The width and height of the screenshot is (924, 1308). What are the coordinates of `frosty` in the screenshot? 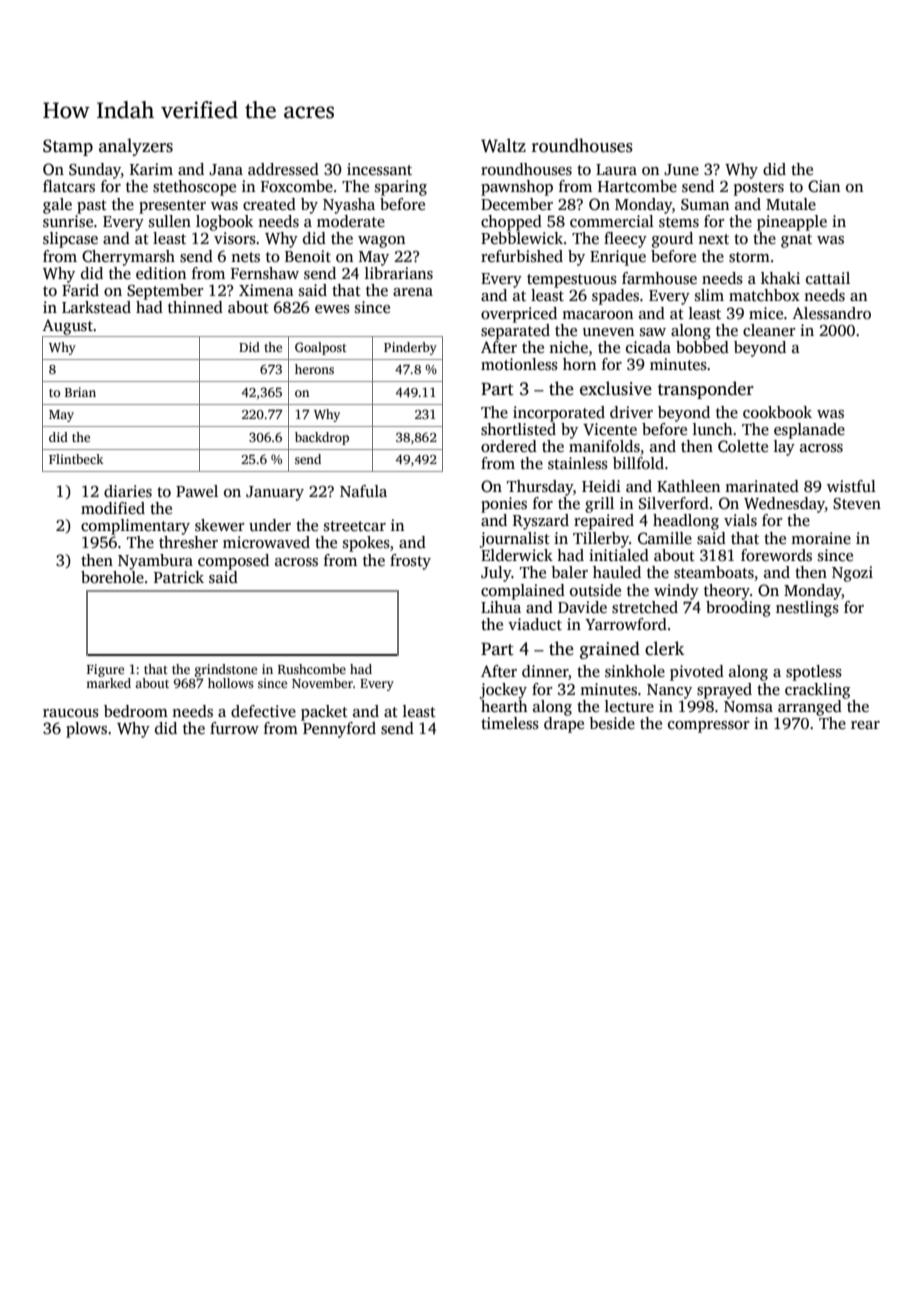 It's located at (410, 562).
